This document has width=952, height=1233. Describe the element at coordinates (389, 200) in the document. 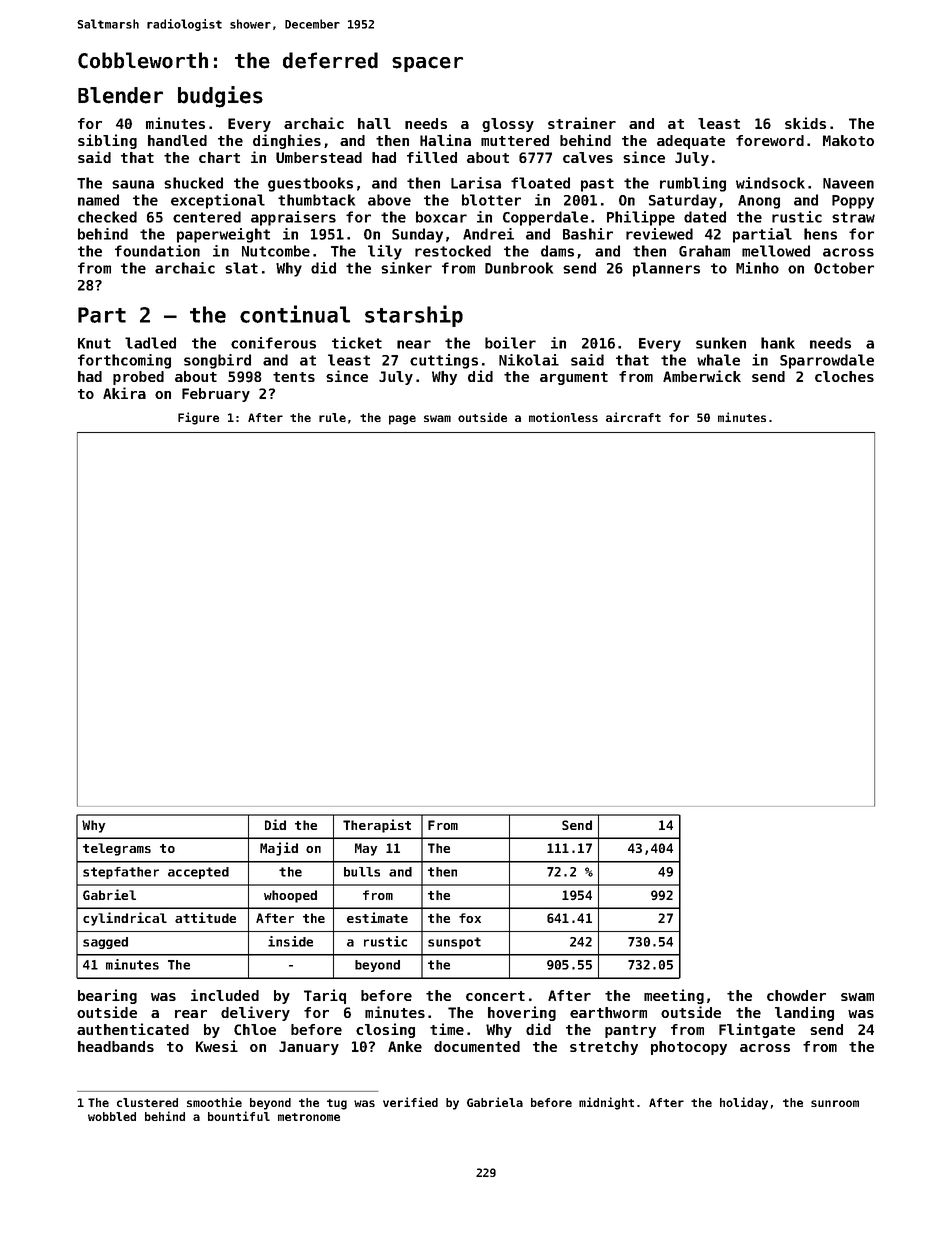

I see `above` at that location.
